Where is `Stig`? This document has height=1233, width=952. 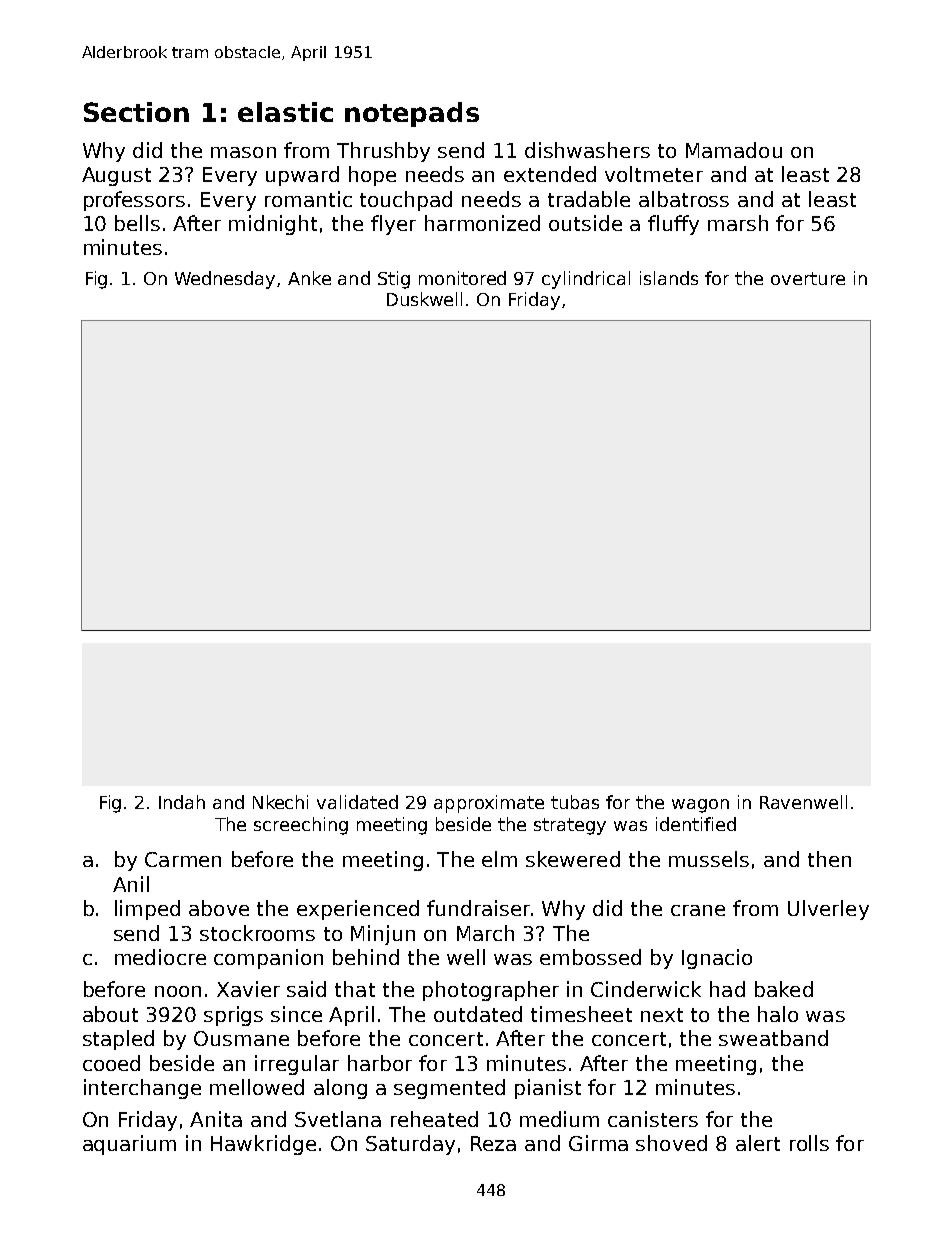 Stig is located at coordinates (394, 280).
